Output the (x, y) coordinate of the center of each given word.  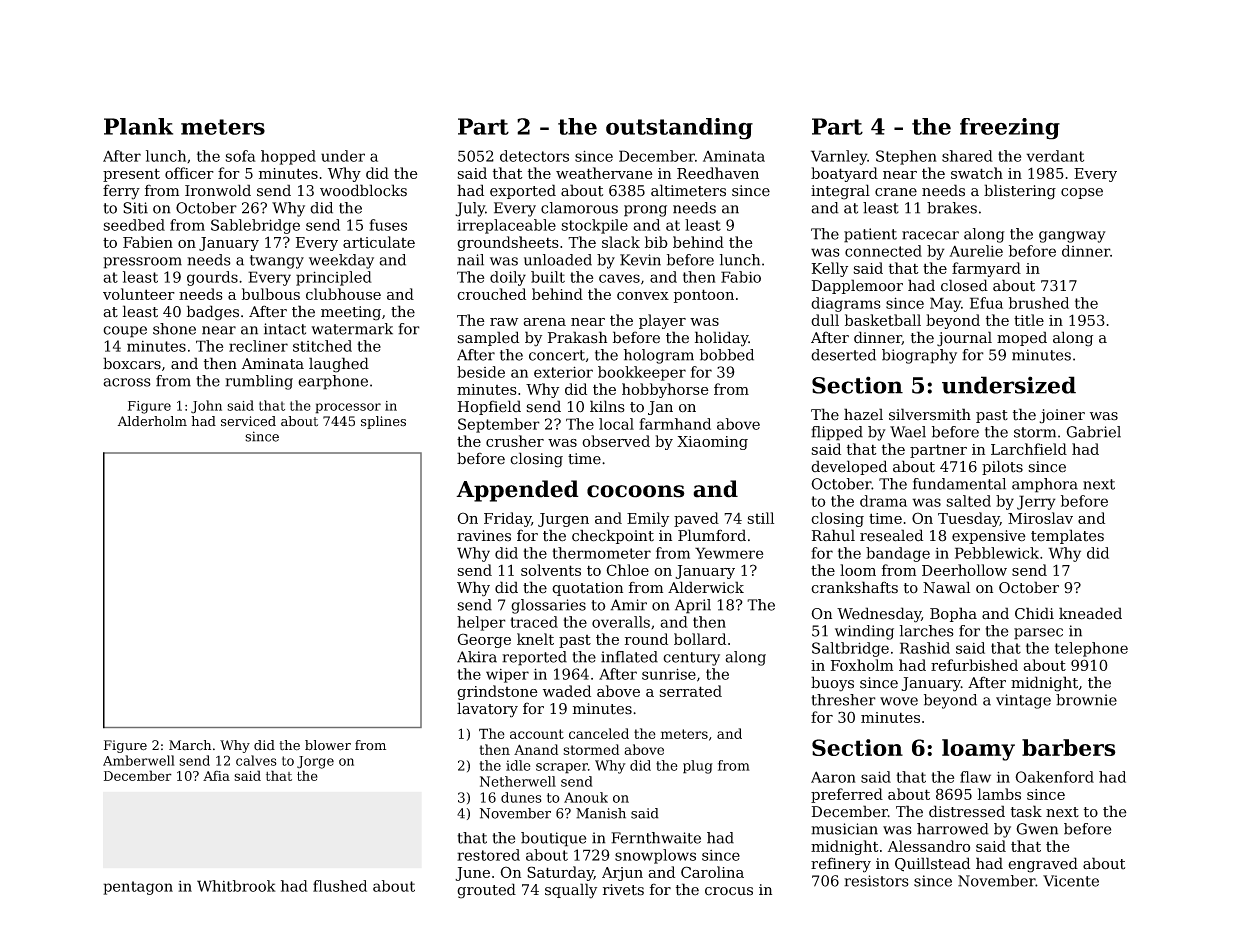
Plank (138, 126)
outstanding (679, 129)
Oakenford (1054, 777)
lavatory (487, 710)
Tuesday (969, 519)
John (206, 407)
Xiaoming (712, 443)
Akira (477, 657)
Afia (216, 775)
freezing (1010, 129)
